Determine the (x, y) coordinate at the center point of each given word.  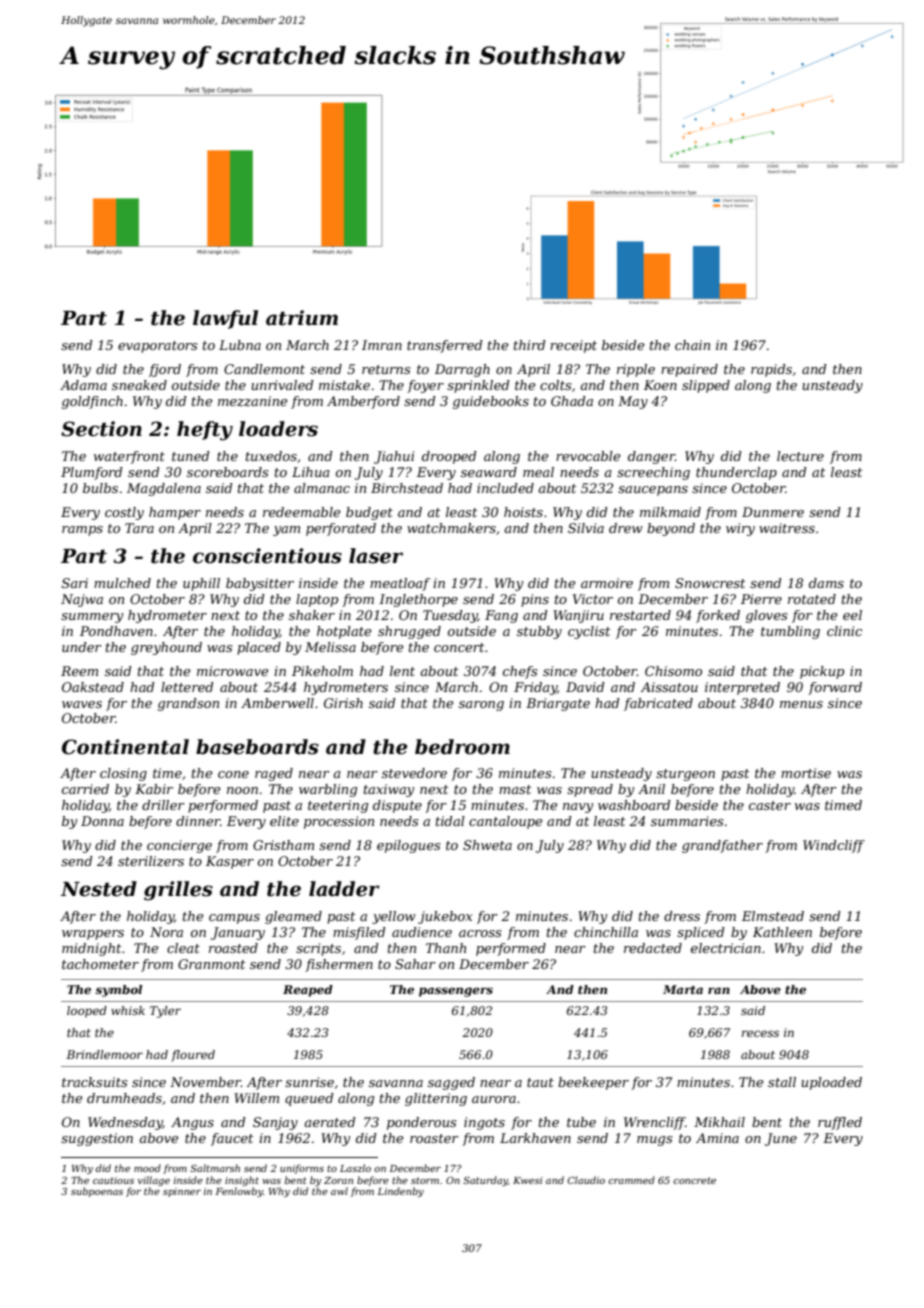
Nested (99, 889)
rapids (771, 370)
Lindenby (401, 1192)
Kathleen (782, 932)
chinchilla (606, 932)
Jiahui (394, 457)
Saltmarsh (215, 1168)
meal (538, 472)
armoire (607, 583)
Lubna (240, 345)
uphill (201, 584)
